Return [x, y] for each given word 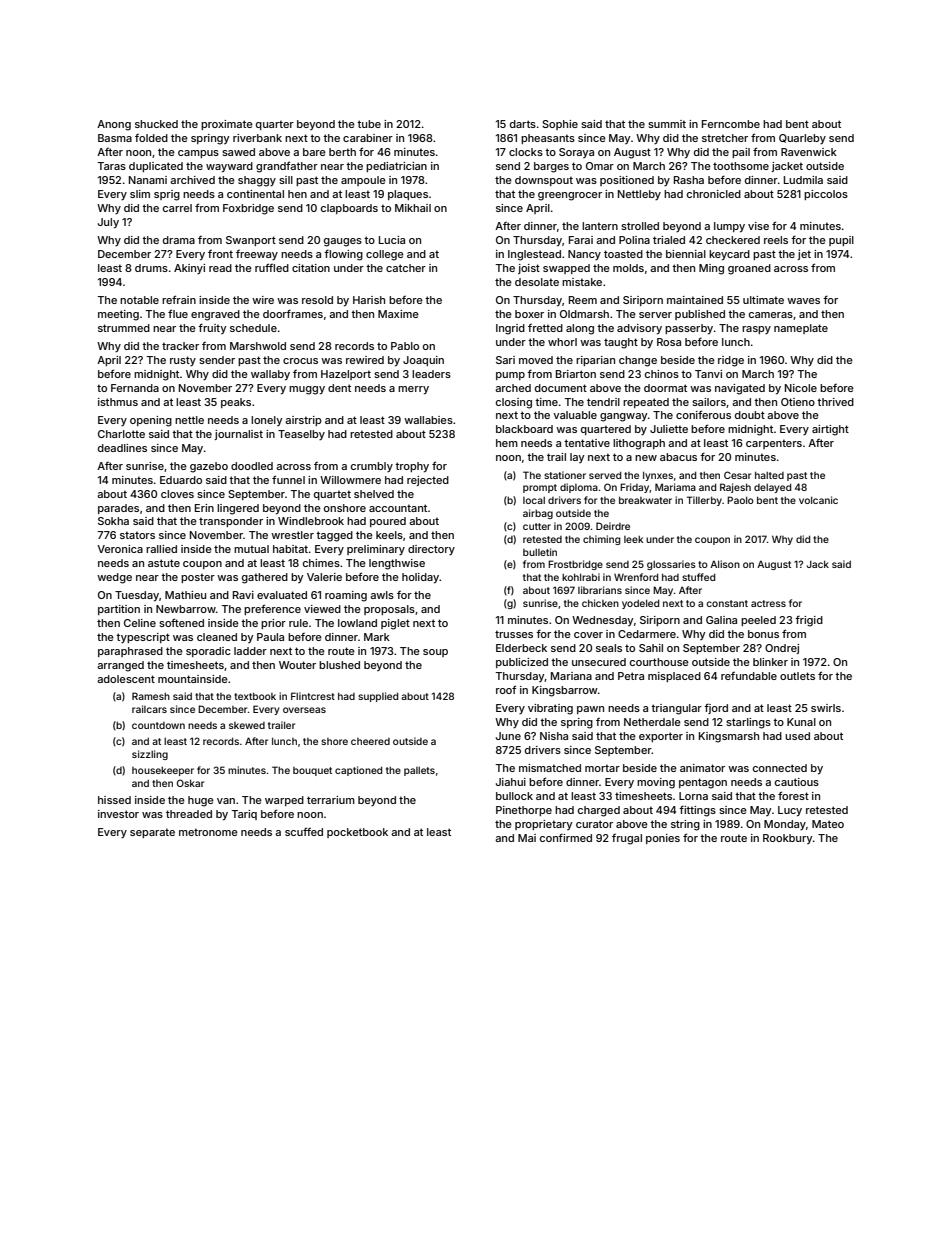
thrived [835, 402]
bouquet [312, 771]
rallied [161, 549]
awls [382, 595]
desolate [537, 282]
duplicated [156, 167]
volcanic [818, 500]
